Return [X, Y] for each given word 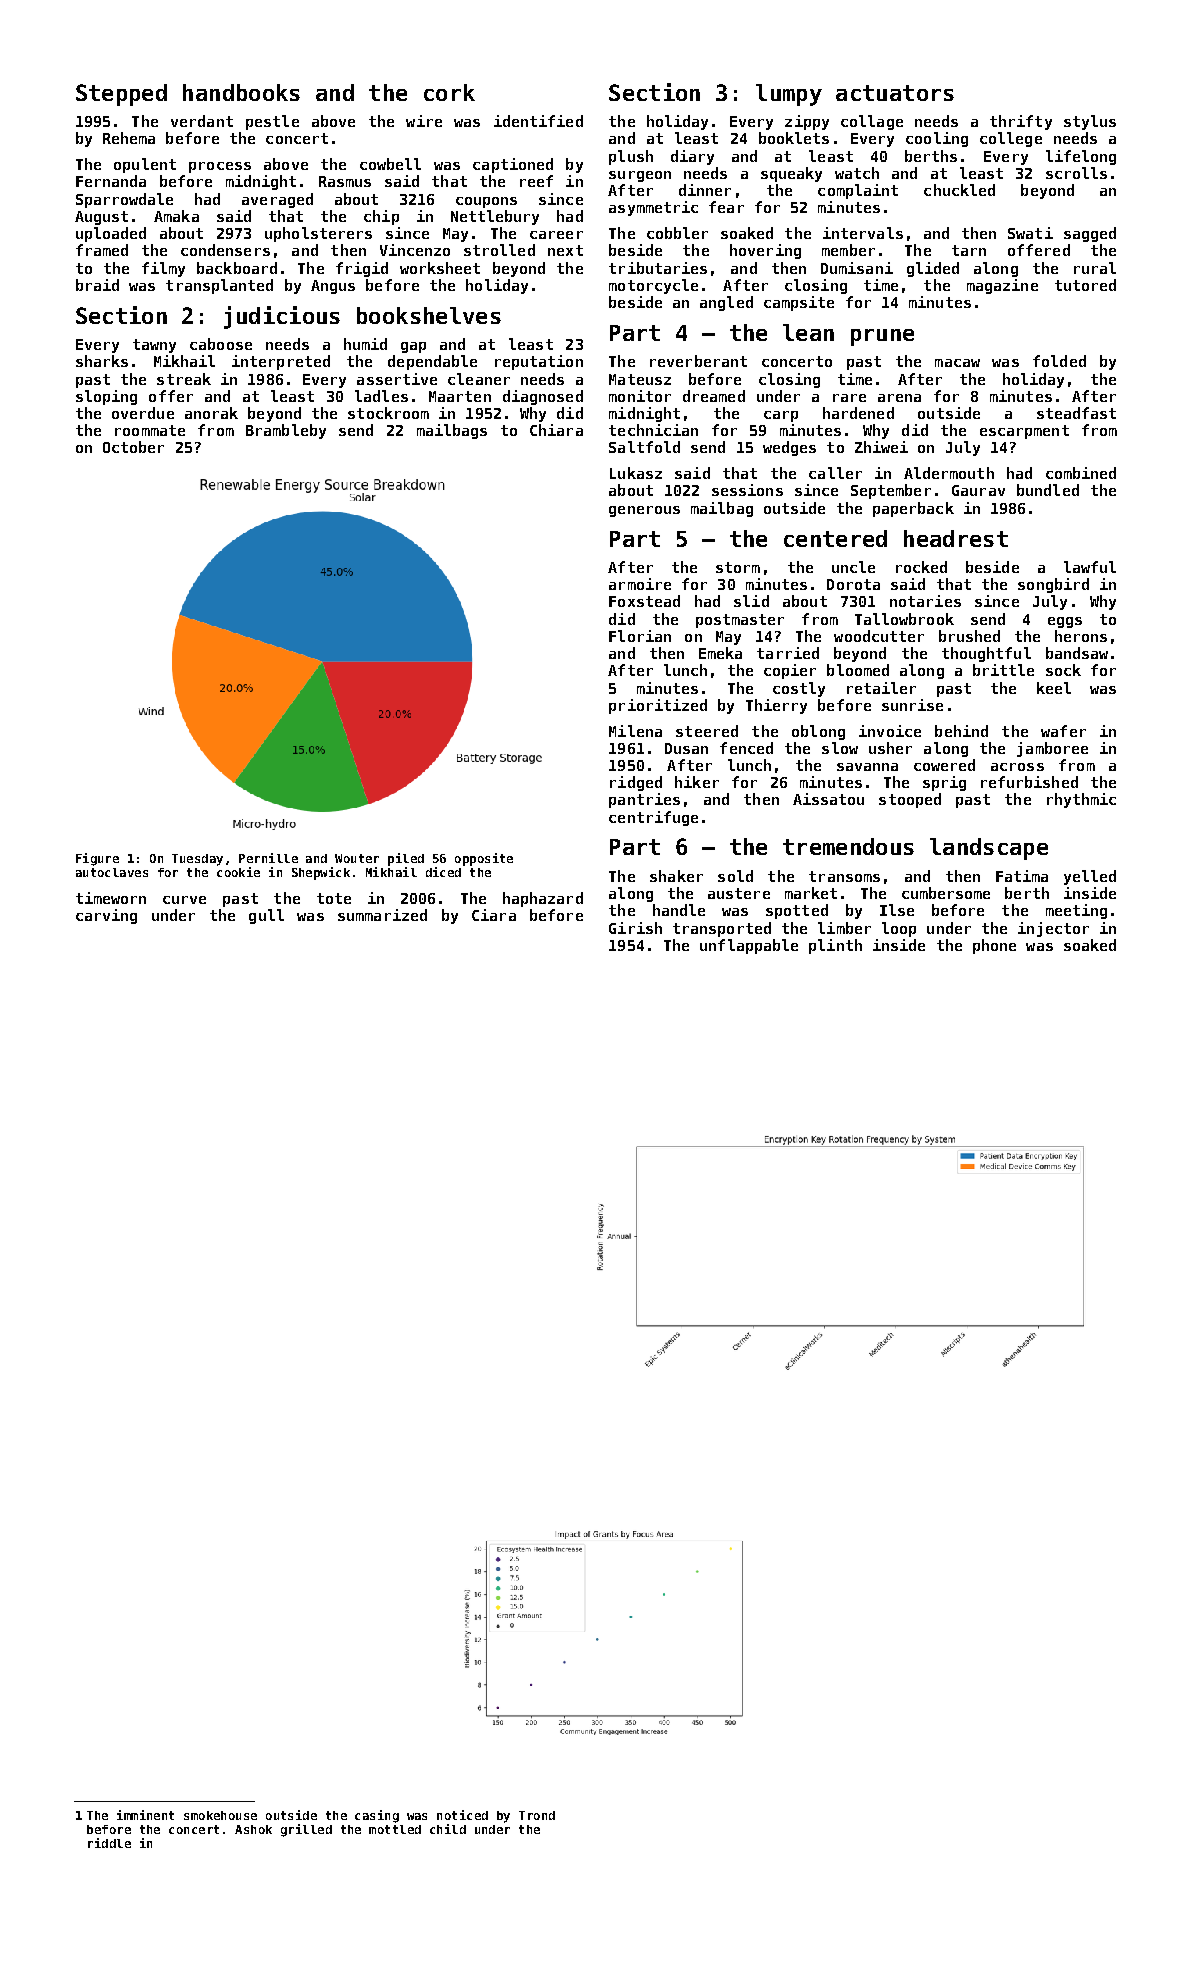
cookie [238, 872]
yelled [1090, 877]
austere [739, 893]
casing [377, 1816]
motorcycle [653, 286]
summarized [382, 915]
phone [994, 946]
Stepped [121, 95]
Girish [635, 928]
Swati [1030, 233]
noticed [462, 1815]
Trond [537, 1815]
